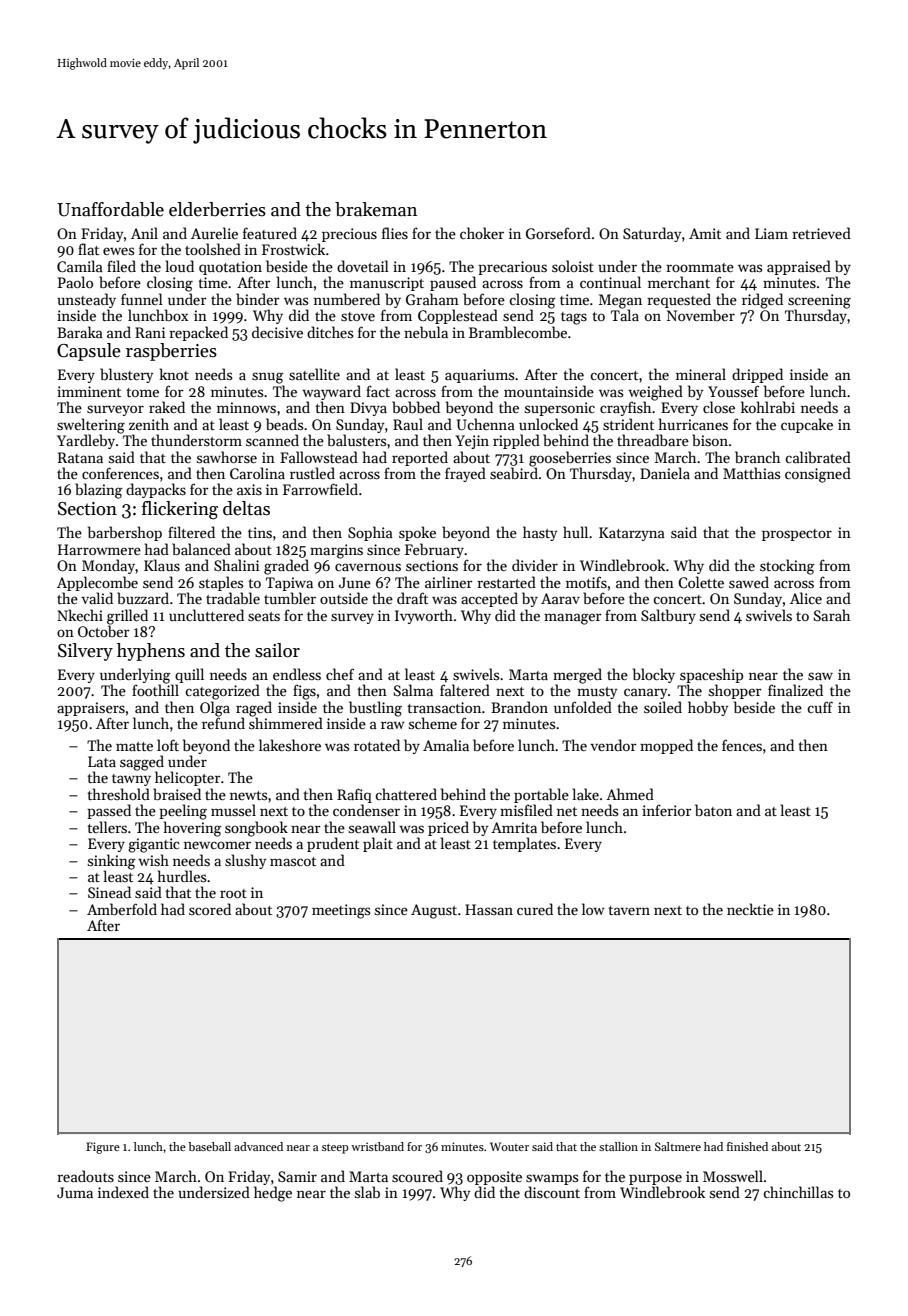 This screenshot has height=1316, width=908. I want to click on cupcake, so click(807, 425).
